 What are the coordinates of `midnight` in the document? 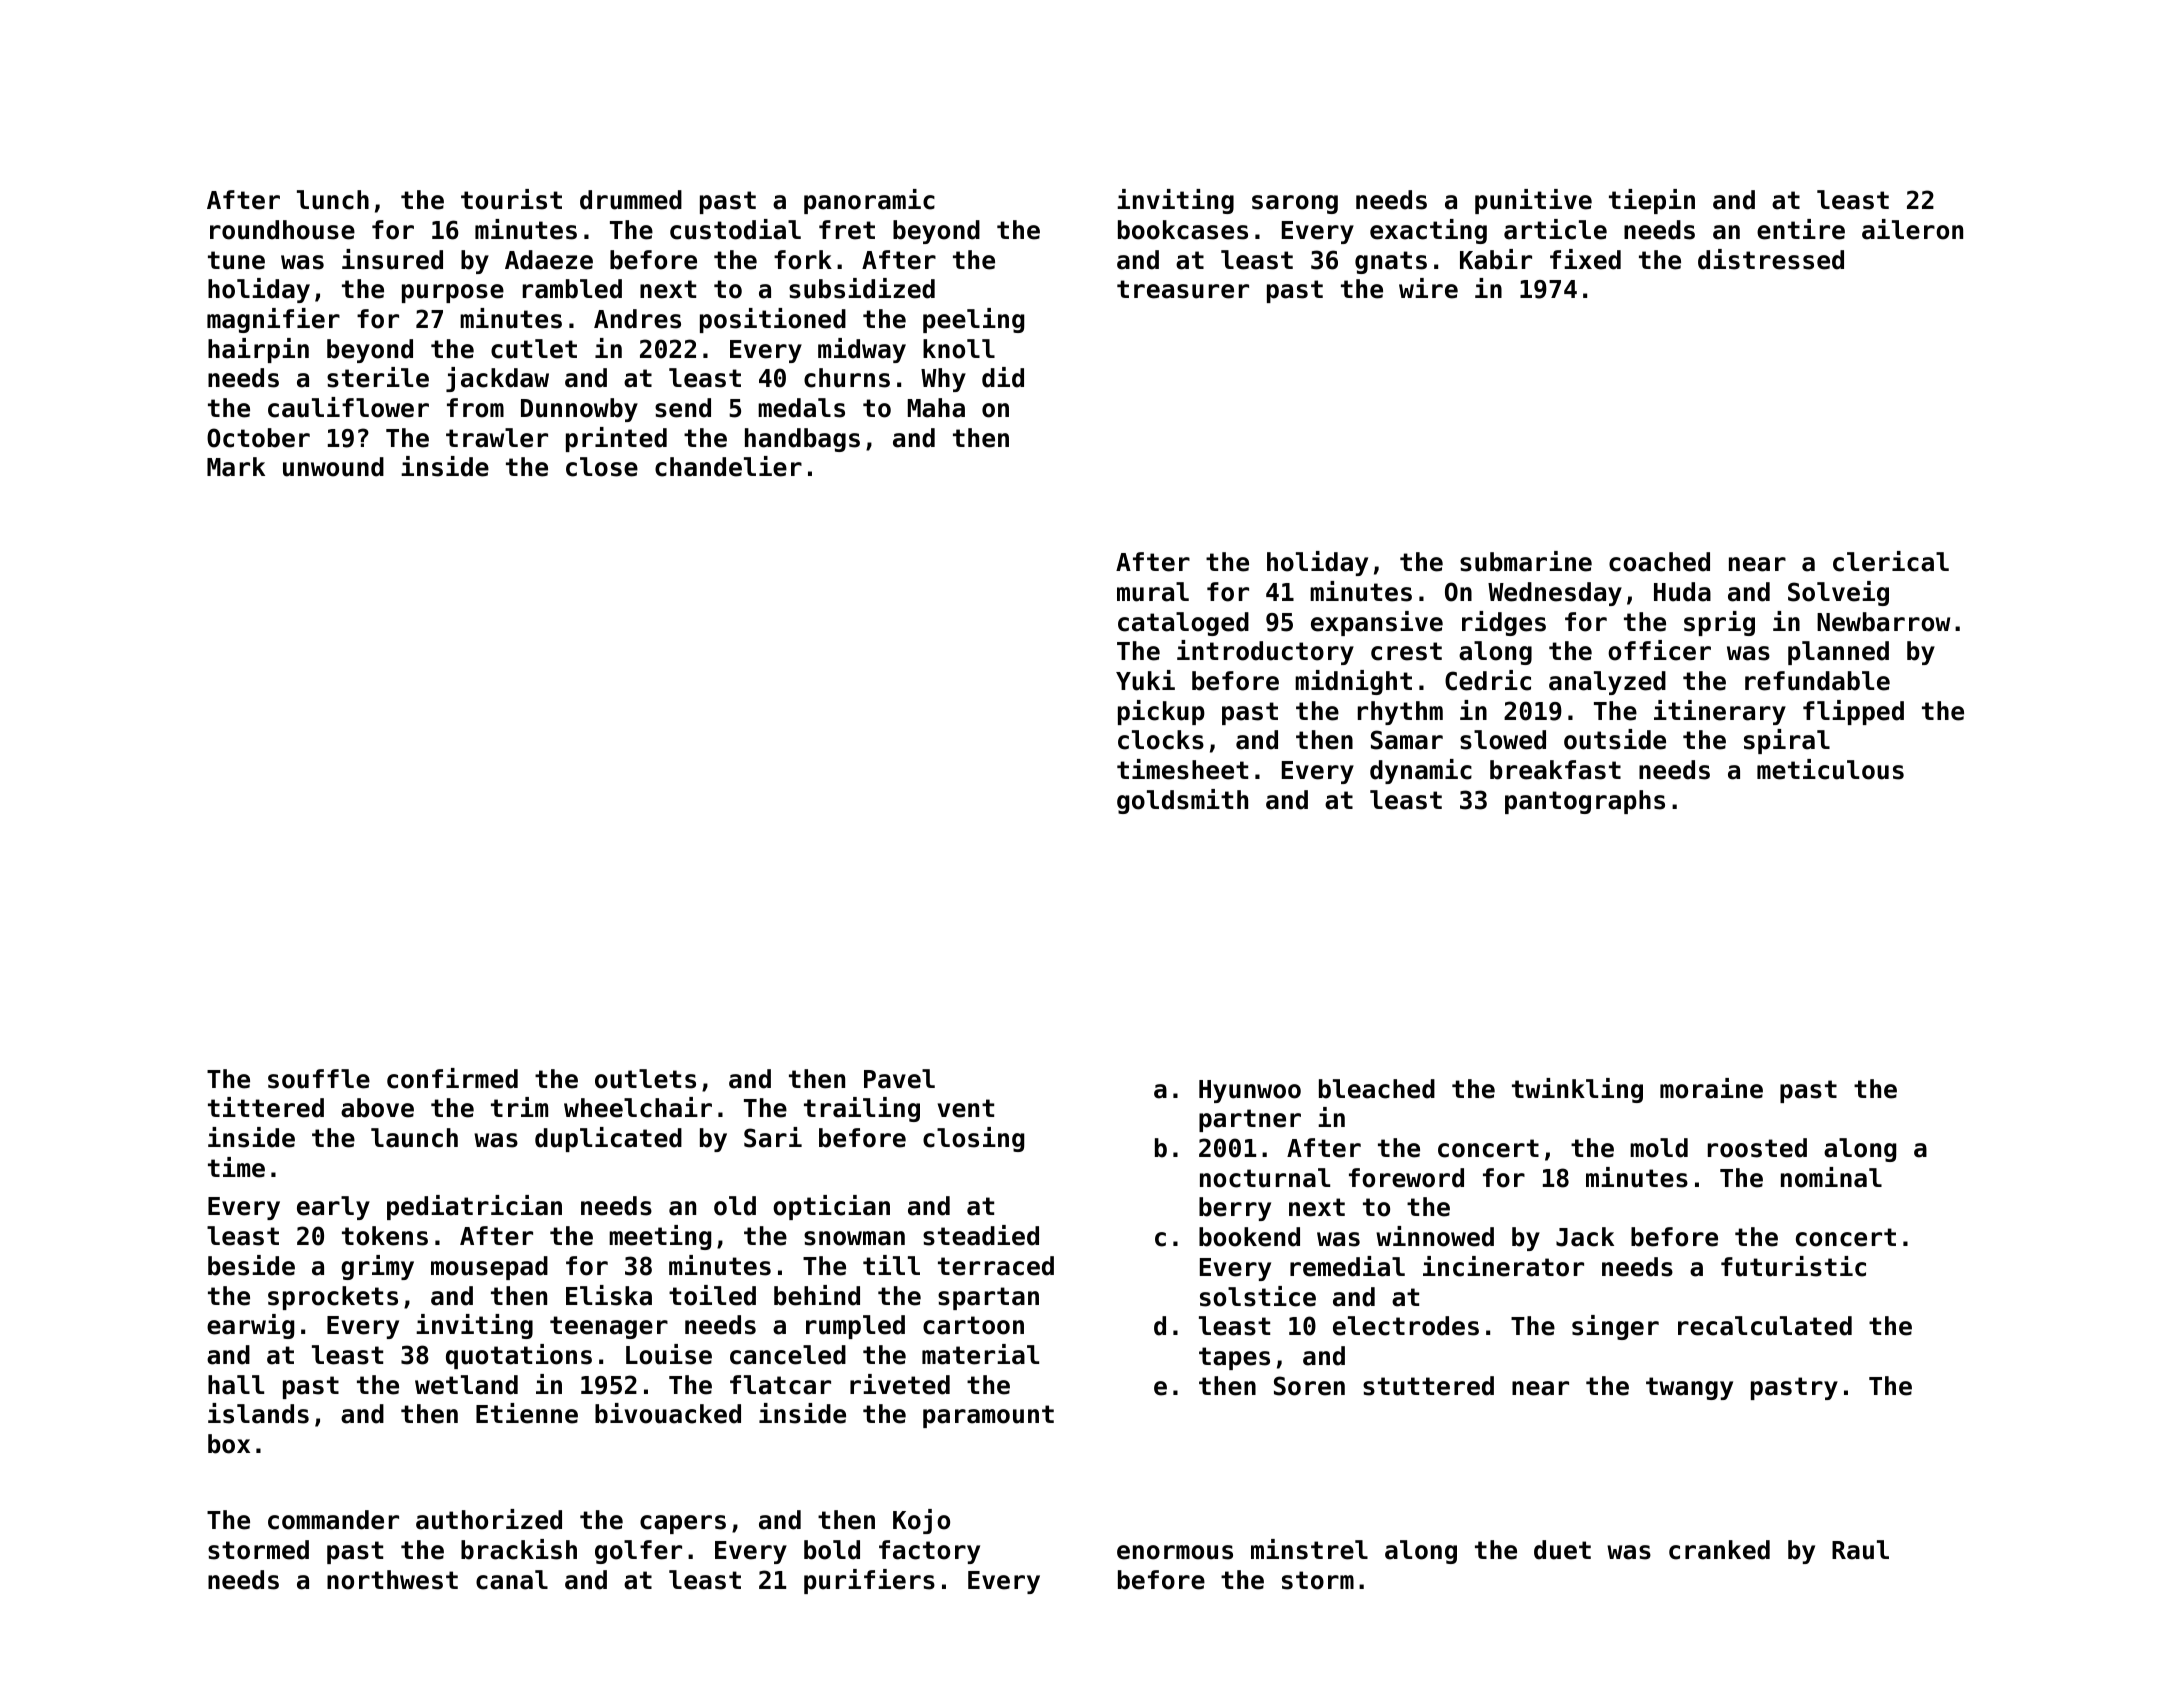 It's located at (1353, 682).
